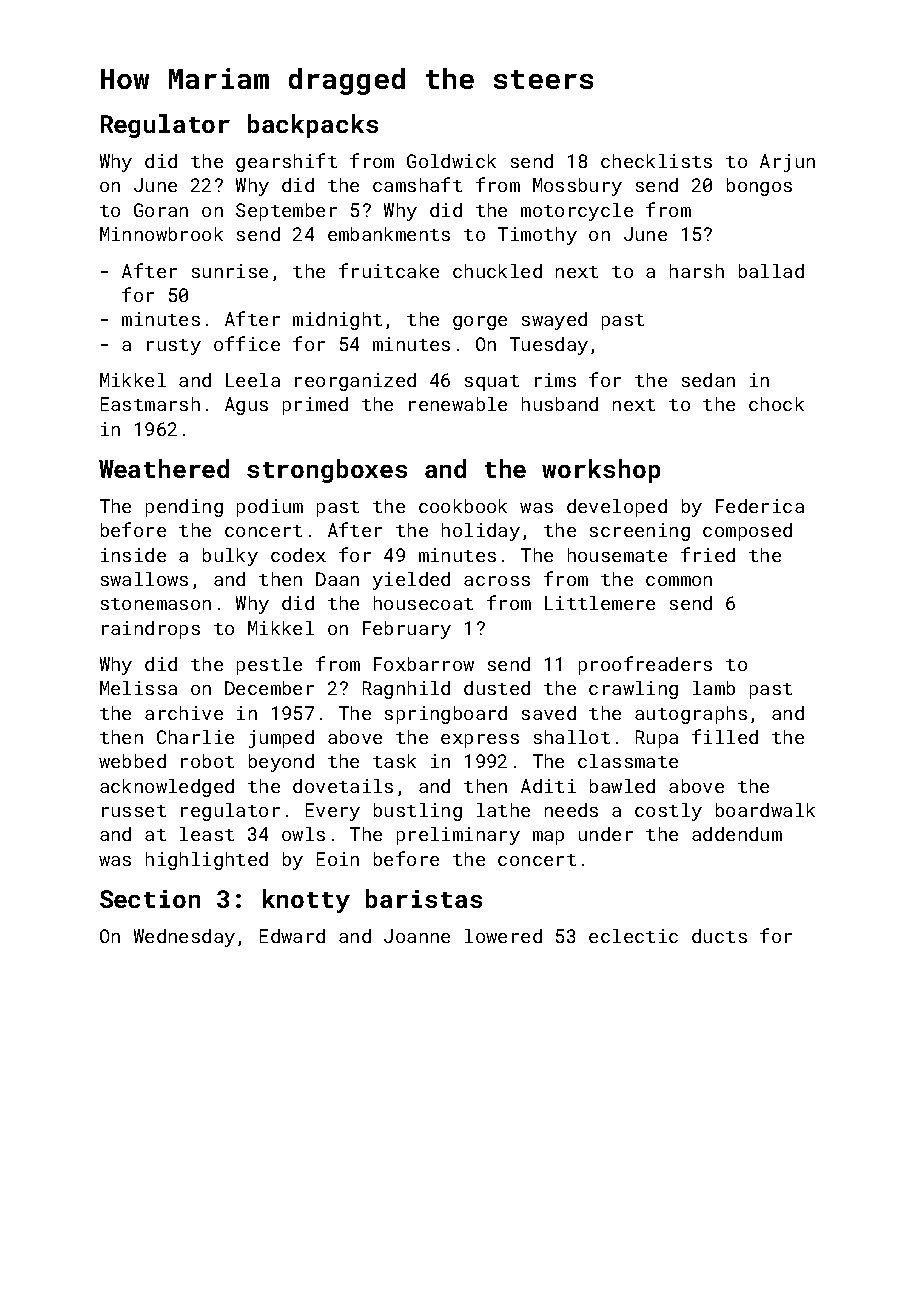 The image size is (924, 1314). Describe the element at coordinates (537, 236) in the image. I see `Timothy` at that location.
